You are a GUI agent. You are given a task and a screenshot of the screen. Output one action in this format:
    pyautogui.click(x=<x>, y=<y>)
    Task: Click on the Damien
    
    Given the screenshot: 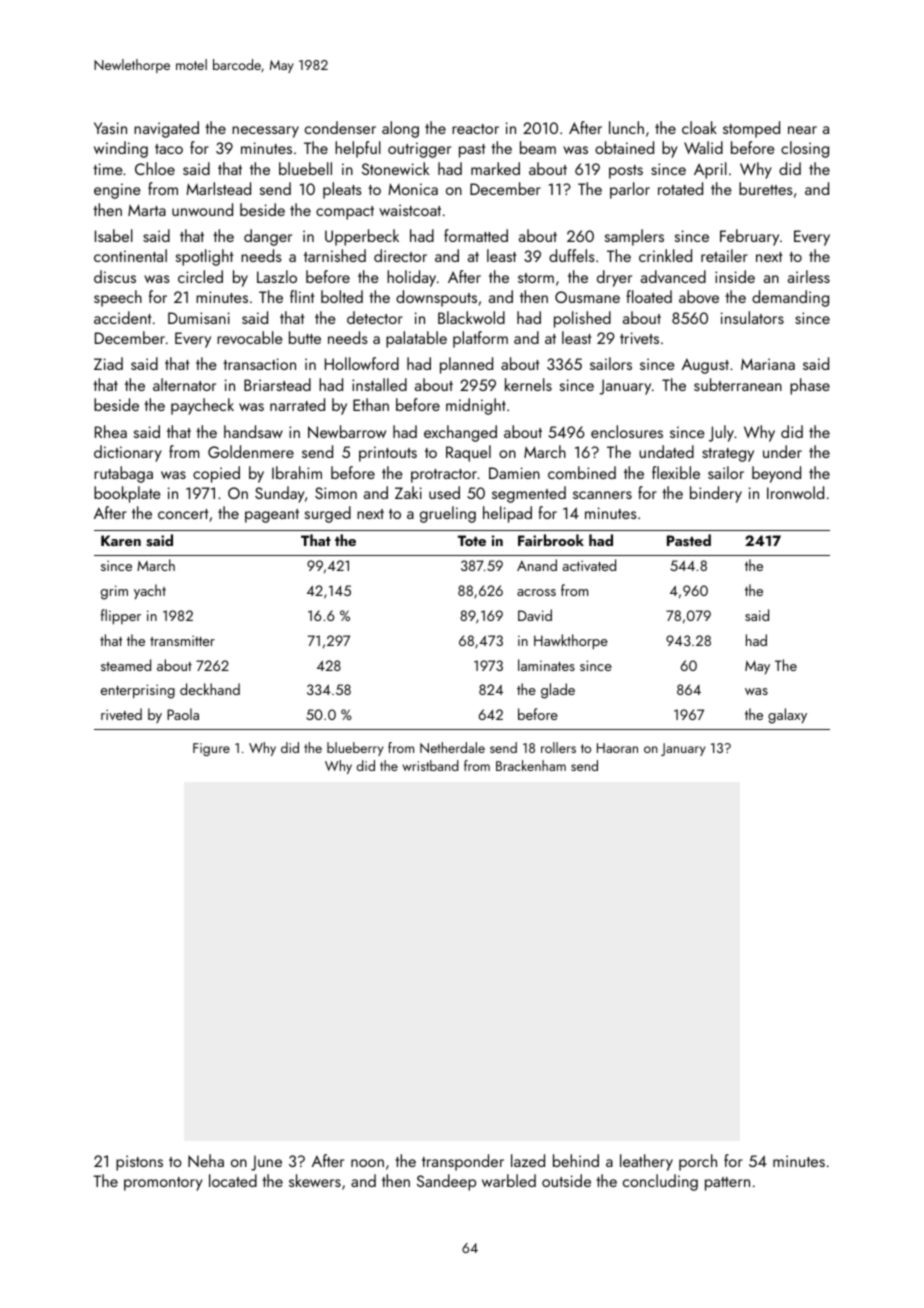 What is the action you would take?
    pyautogui.click(x=514, y=473)
